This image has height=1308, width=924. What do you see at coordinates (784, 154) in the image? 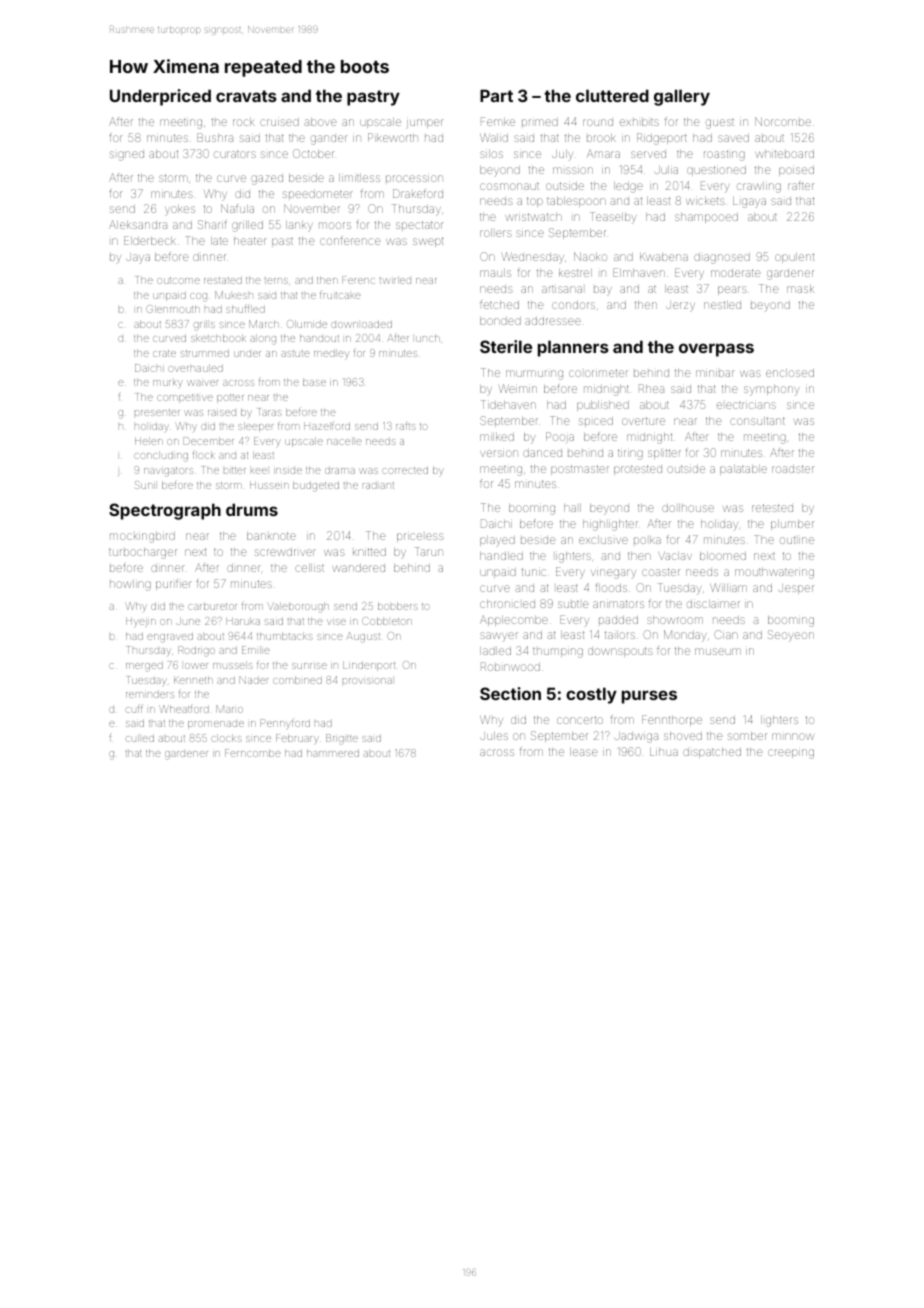
I see `whiteboard` at bounding box center [784, 154].
